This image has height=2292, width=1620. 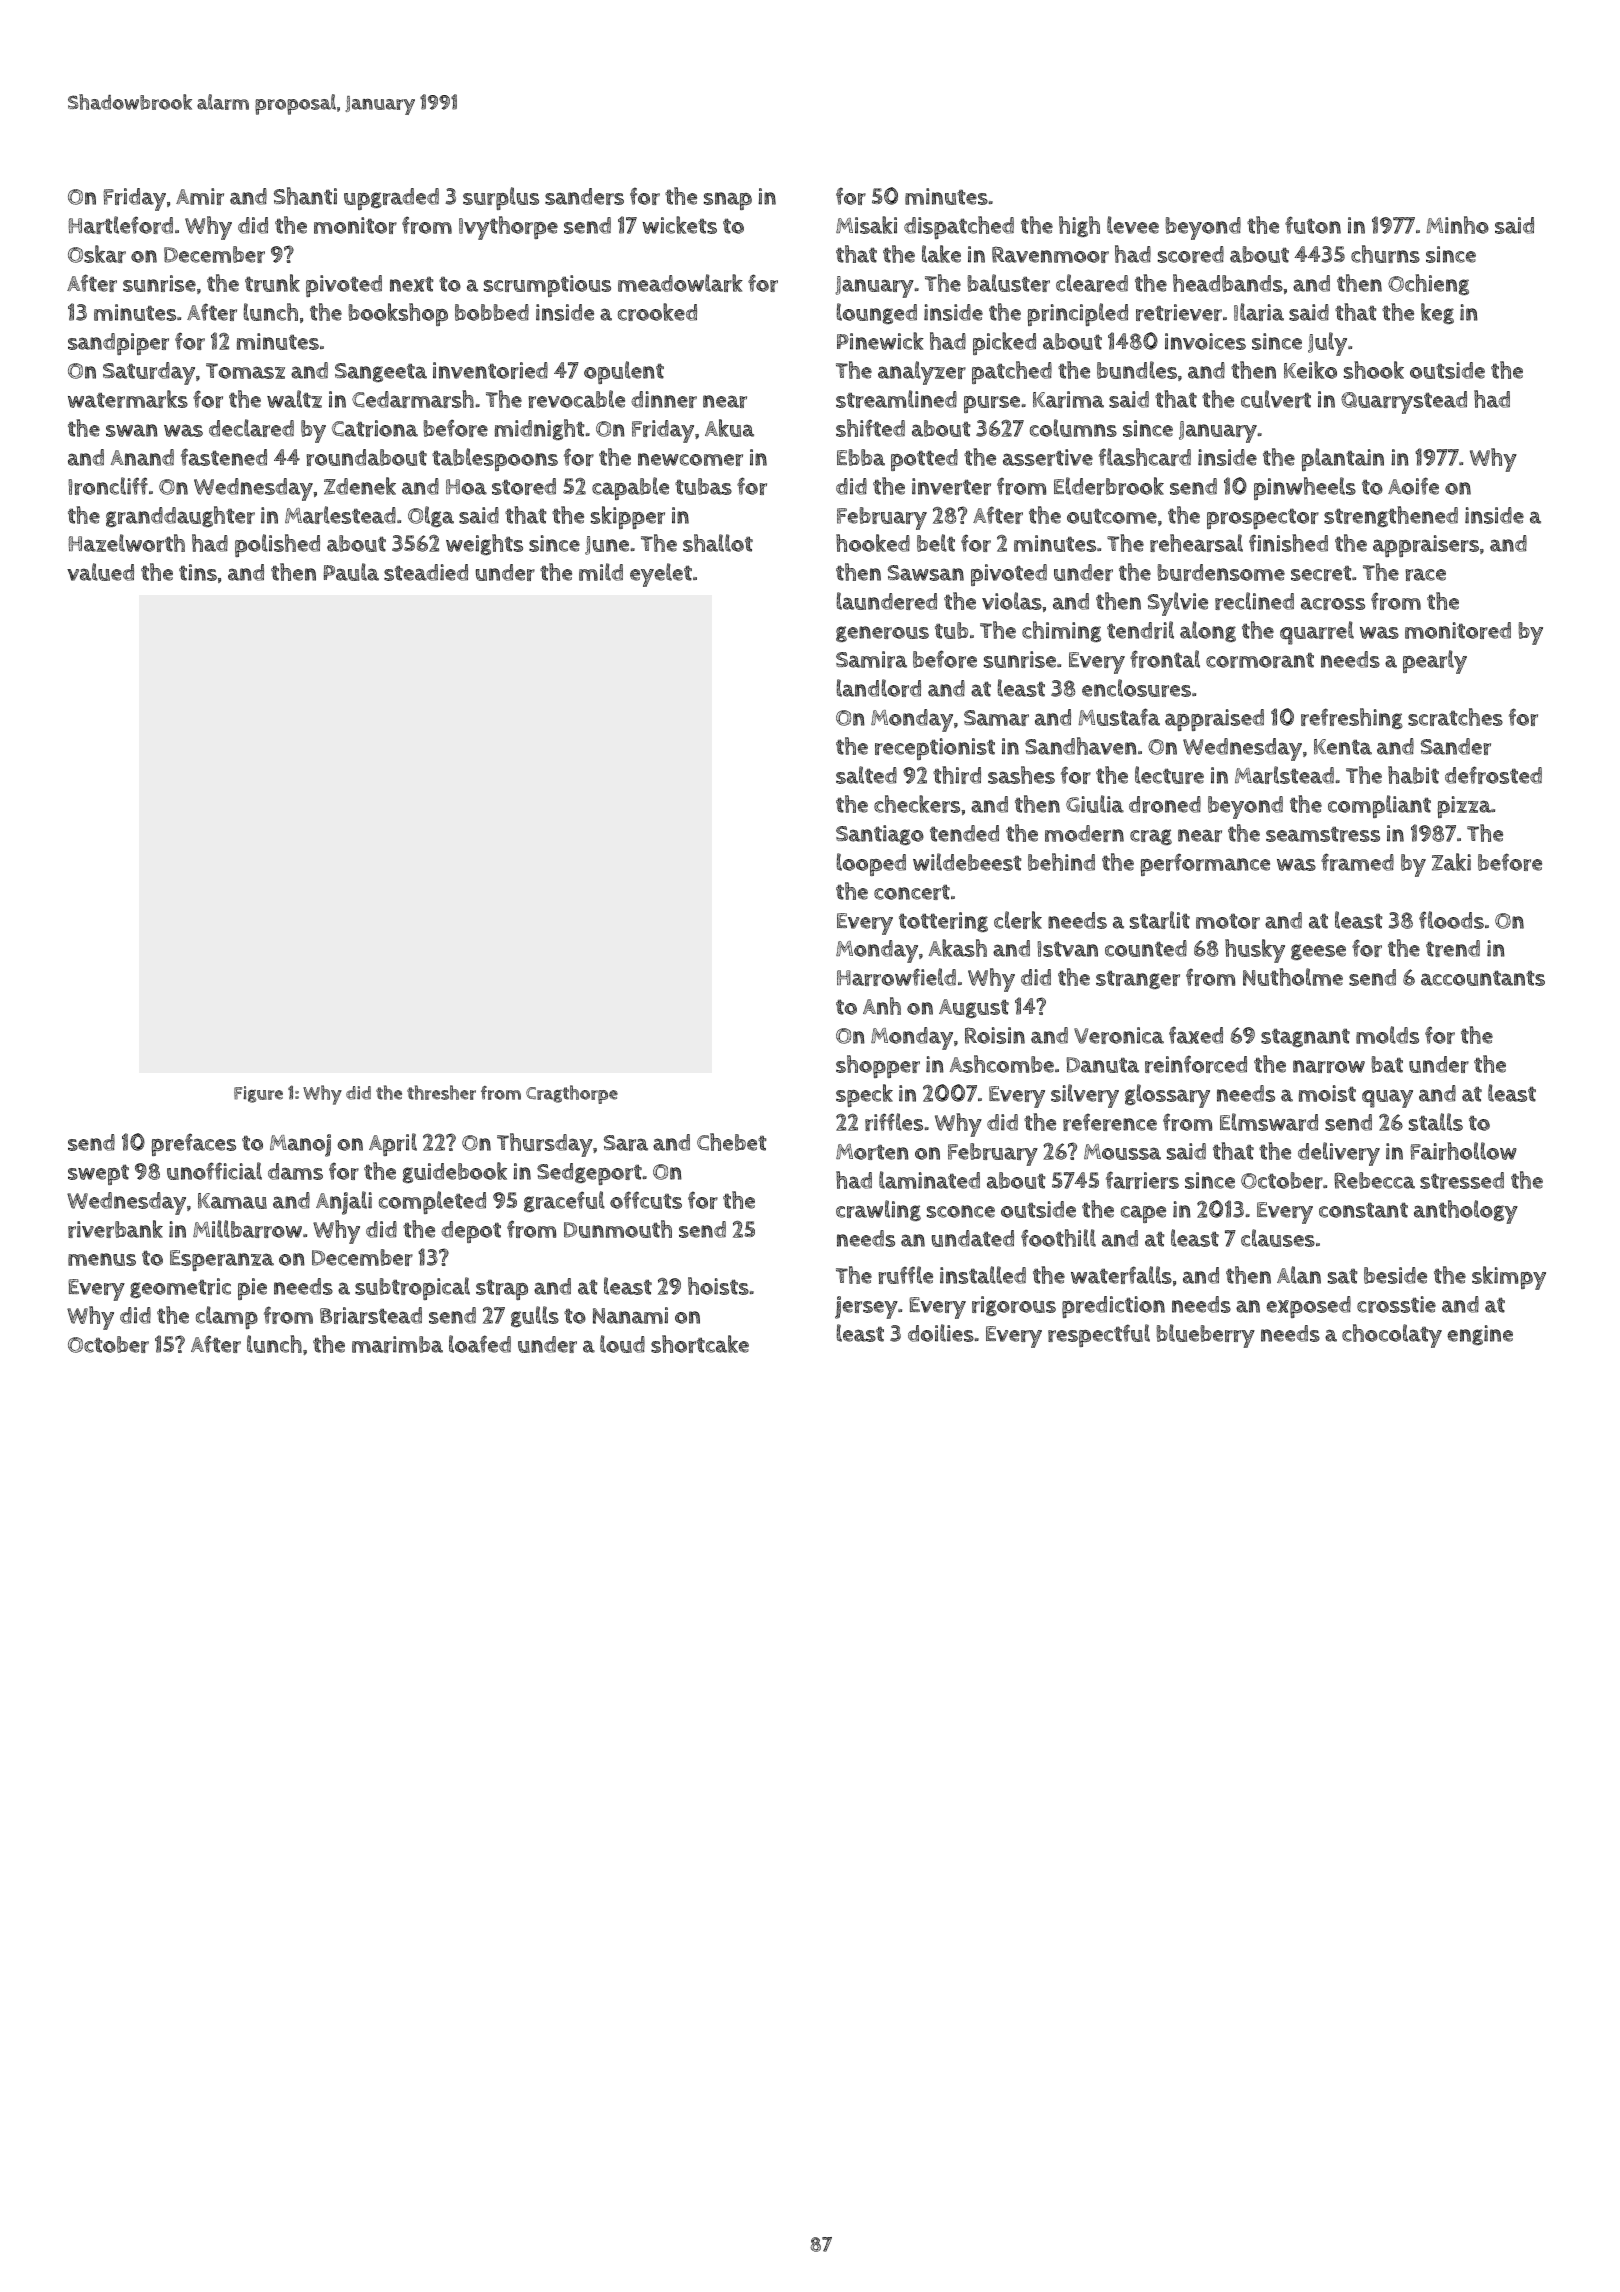 I want to click on Ochieng, so click(x=1428, y=284).
